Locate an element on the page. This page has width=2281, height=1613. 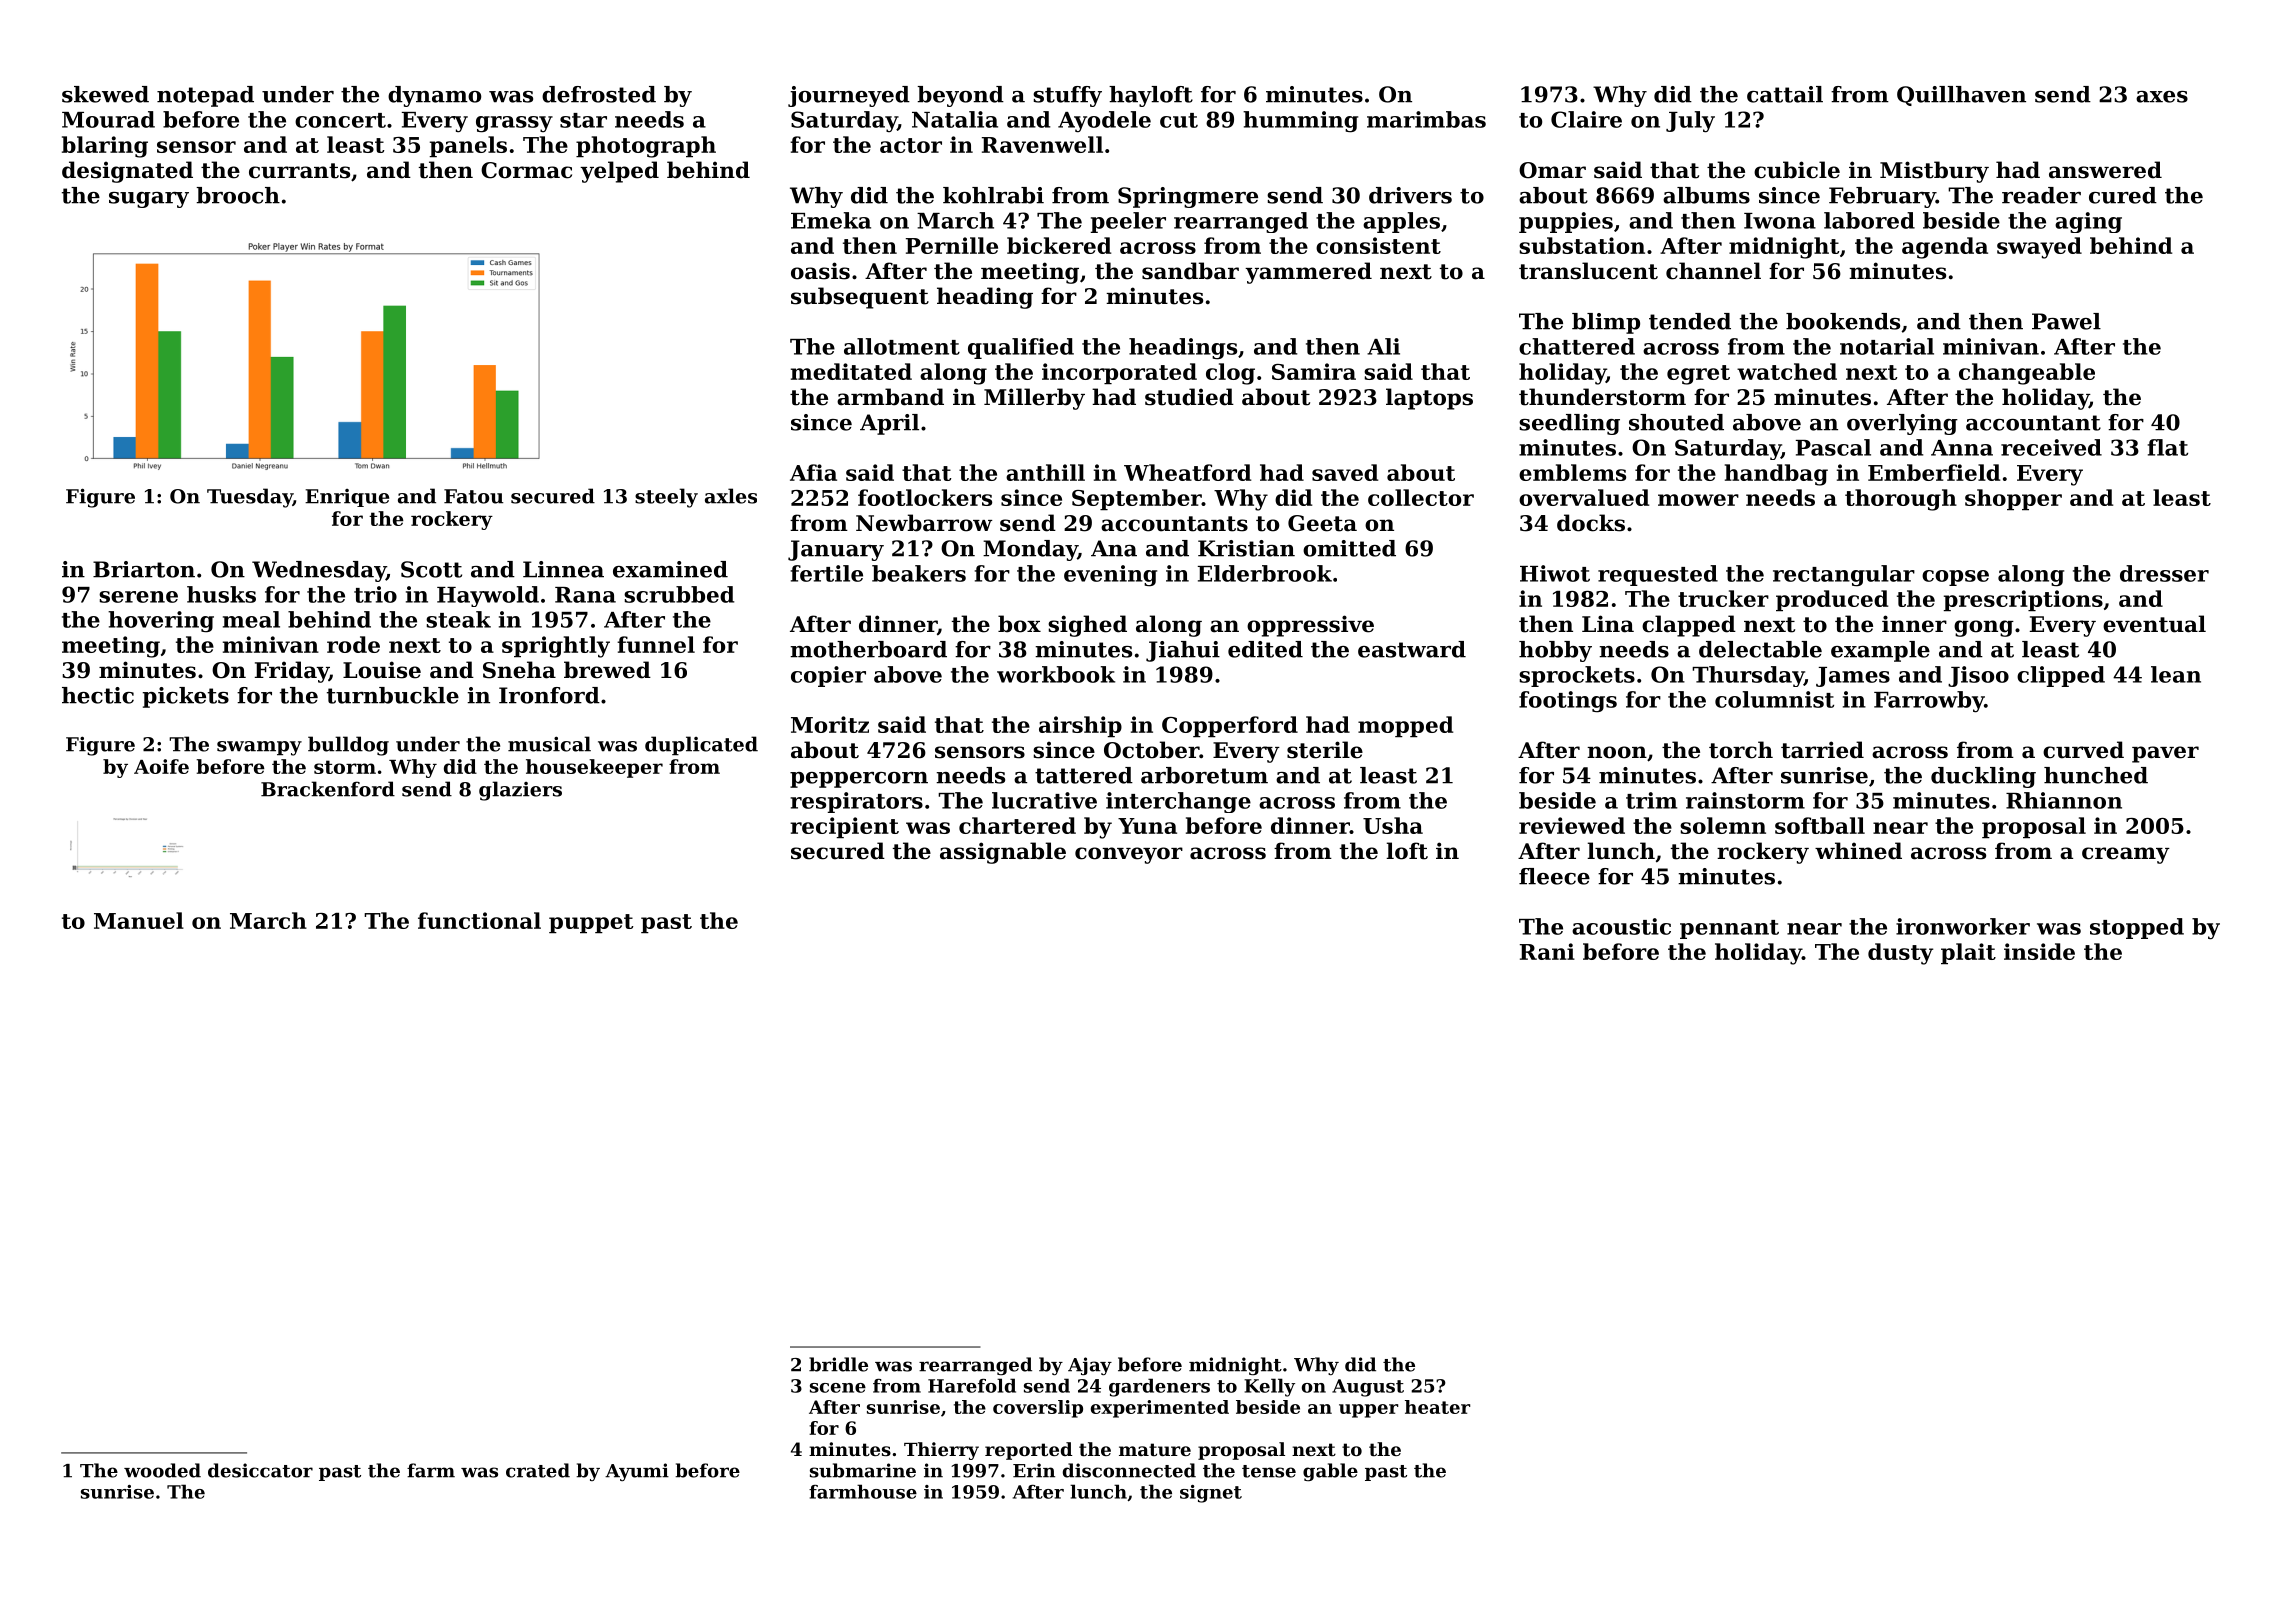
handbag is located at coordinates (1776, 475).
